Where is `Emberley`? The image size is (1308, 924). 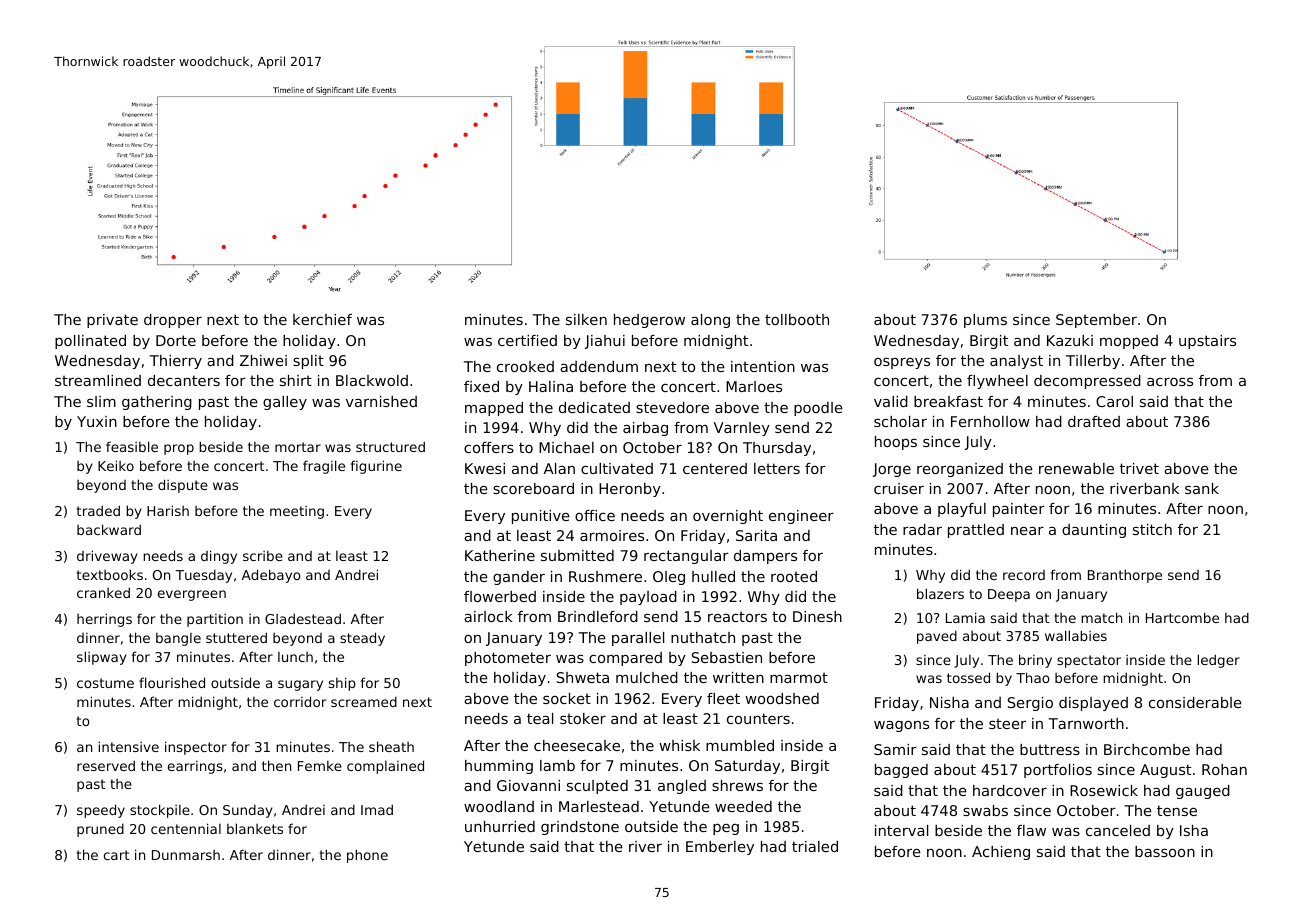 Emberley is located at coordinates (720, 848).
